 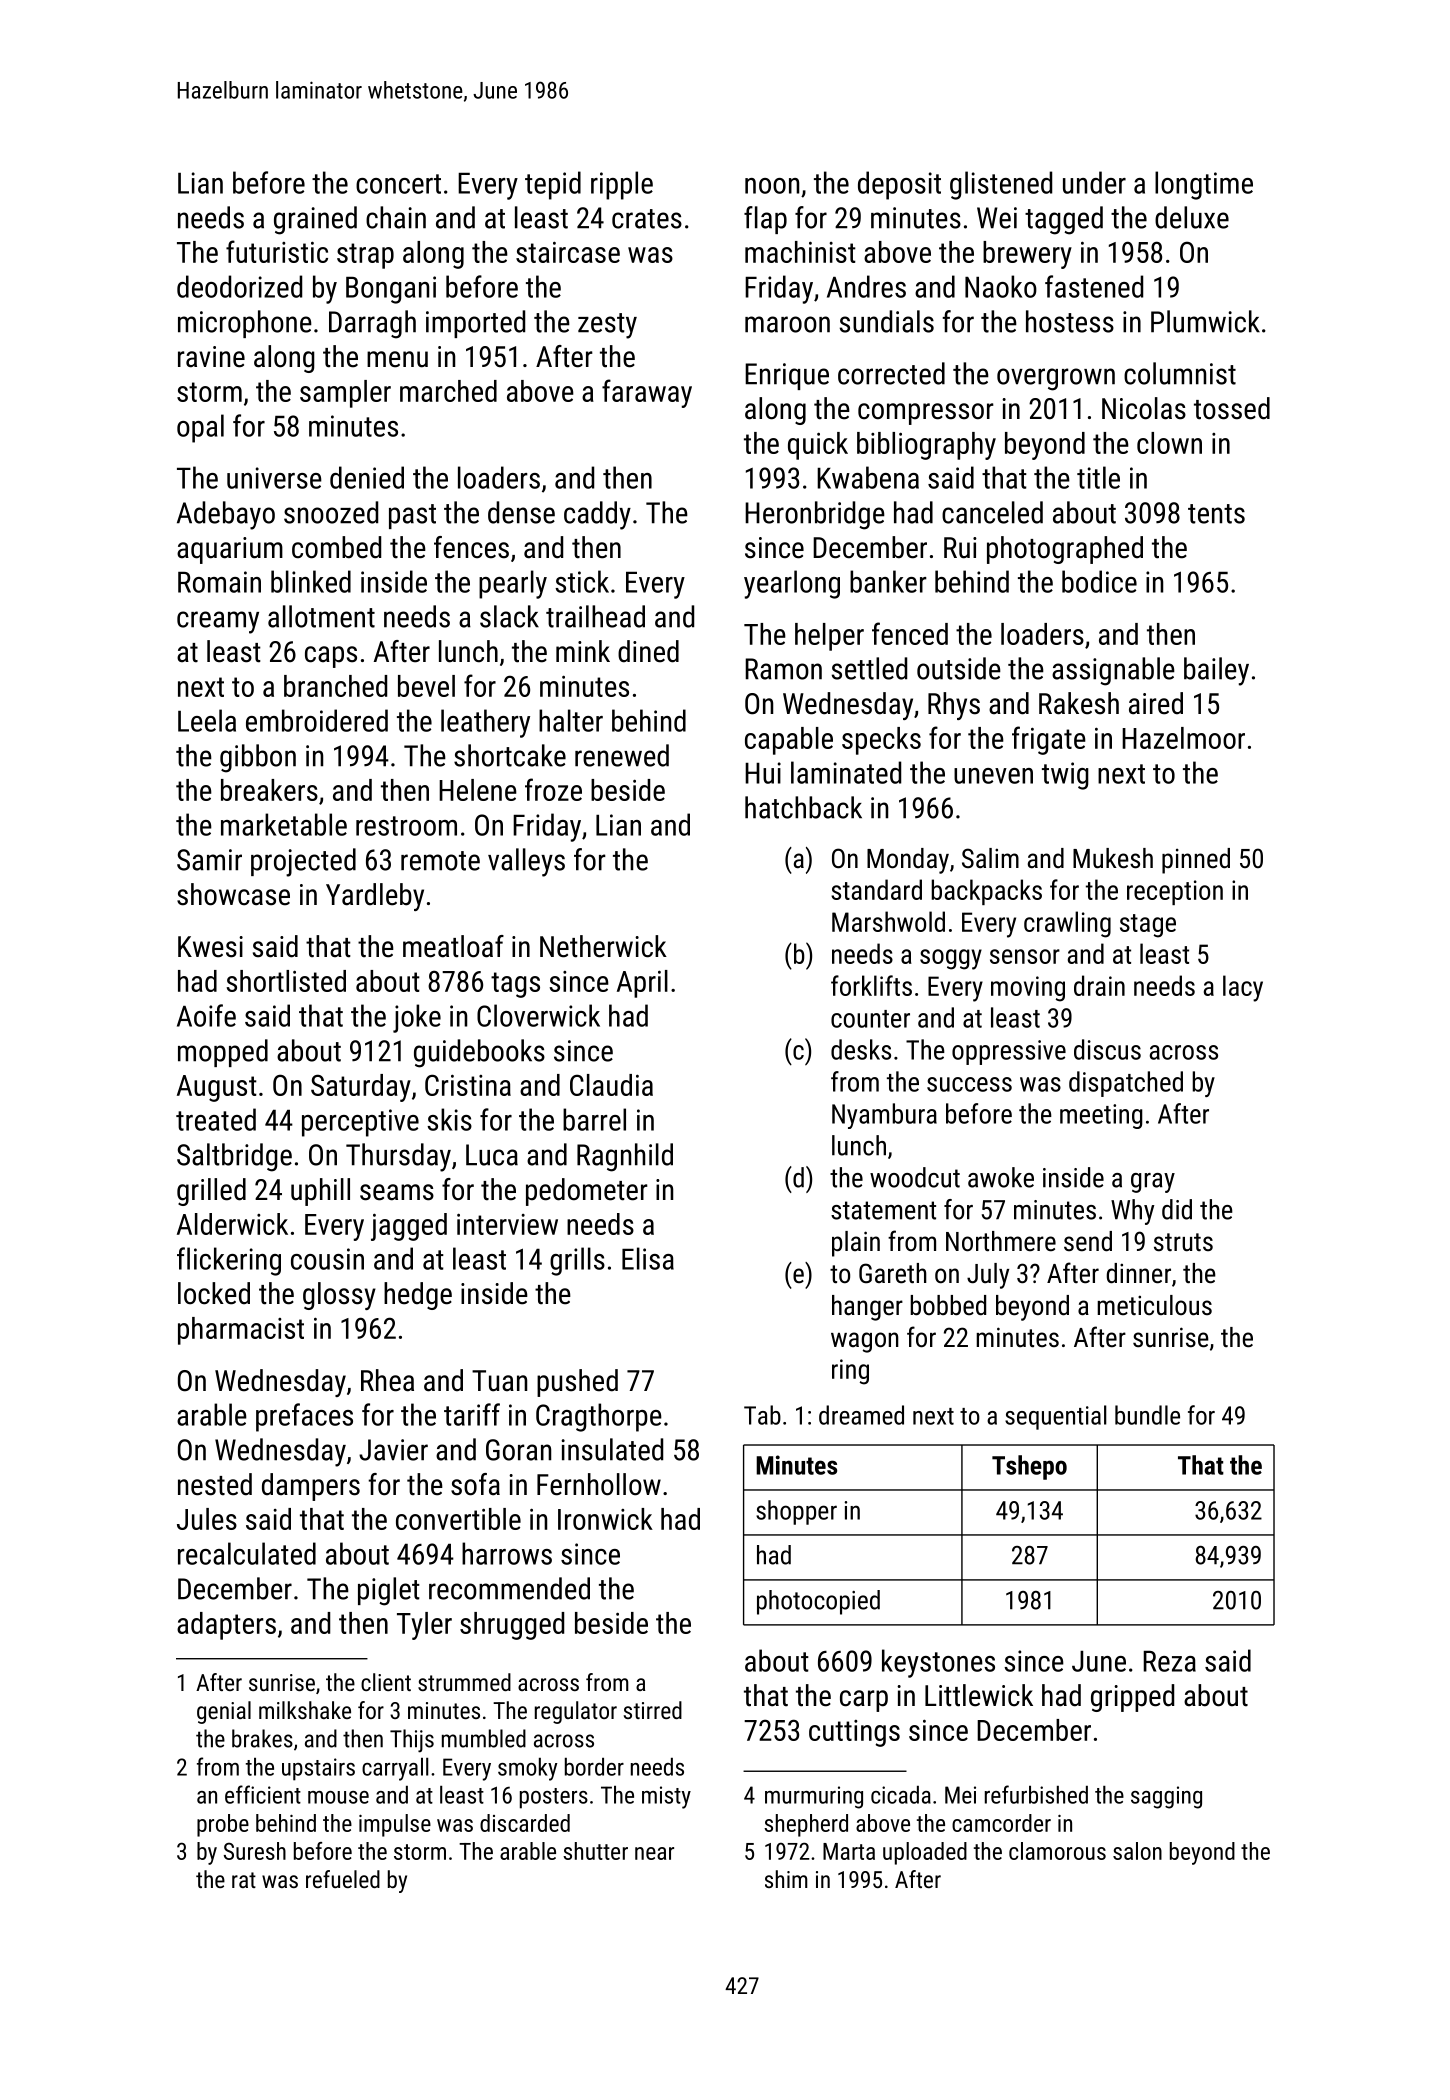 I want to click on renewed, so click(x=622, y=755).
